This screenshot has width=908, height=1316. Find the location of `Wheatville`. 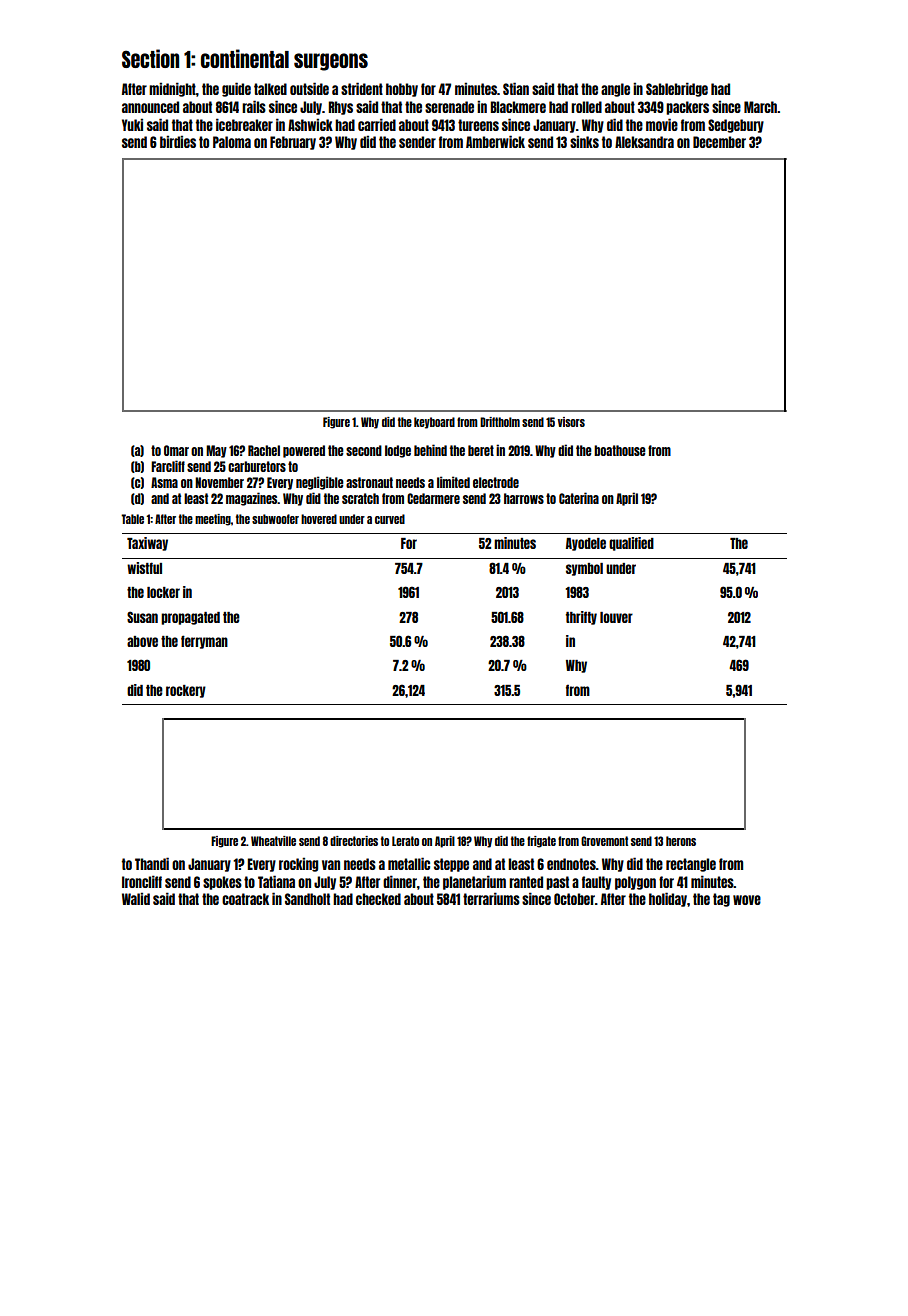

Wheatville is located at coordinates (273, 841).
